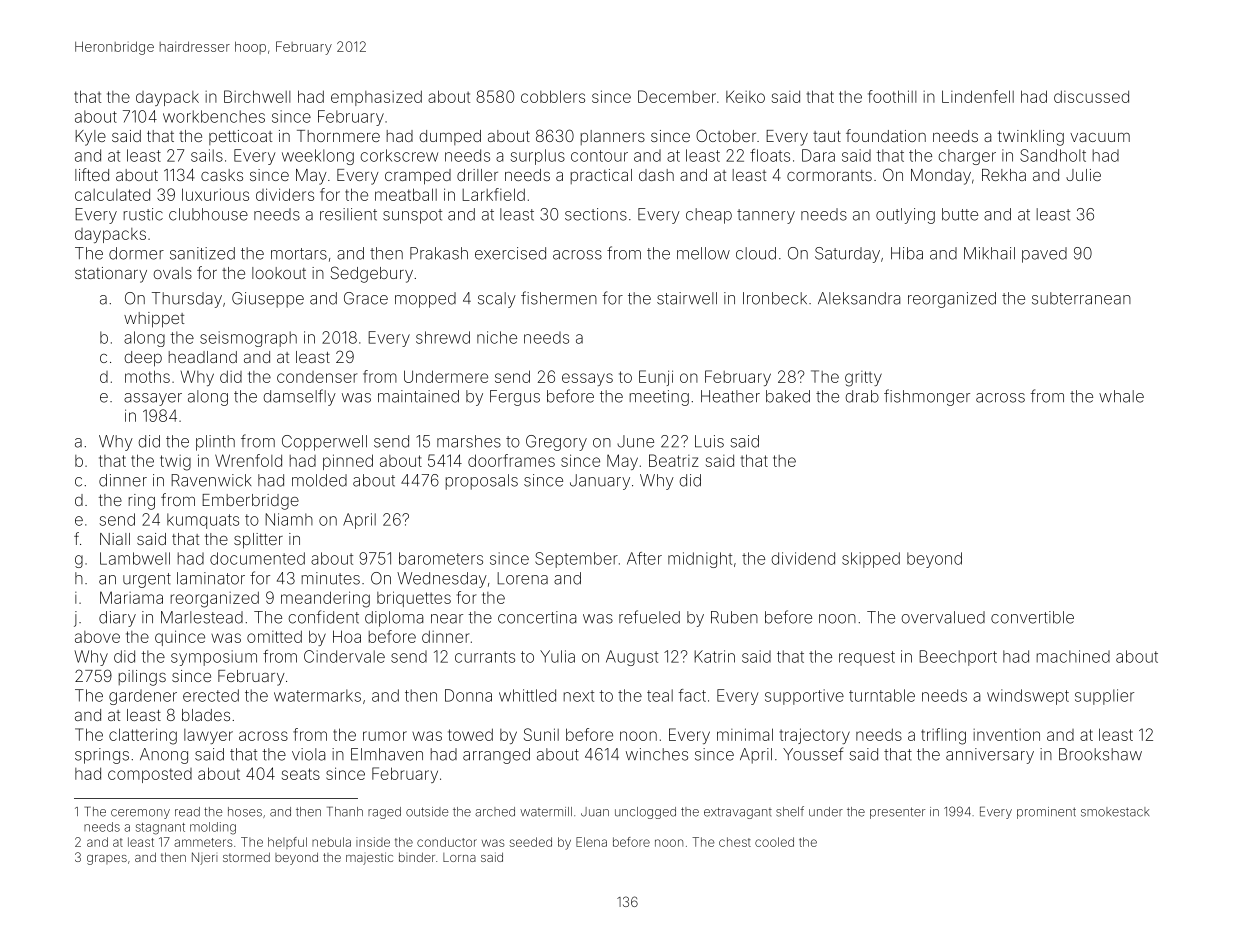  What do you see at coordinates (257, 96) in the screenshot?
I see `Birchwell` at bounding box center [257, 96].
